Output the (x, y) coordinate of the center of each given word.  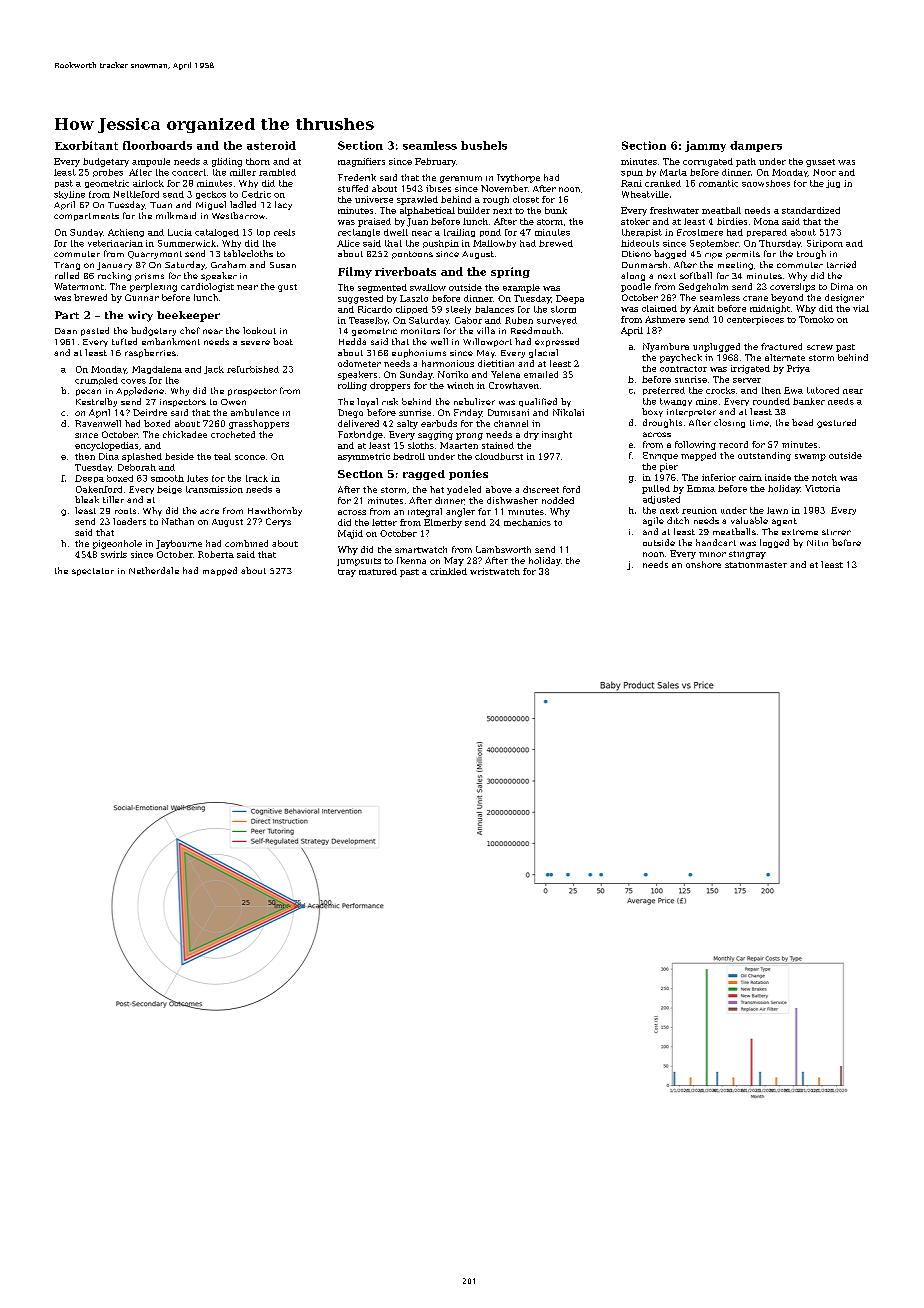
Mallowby (494, 244)
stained (498, 445)
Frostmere (700, 232)
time (759, 423)
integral (425, 512)
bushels (484, 145)
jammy (705, 146)
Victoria (822, 488)
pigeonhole (117, 544)
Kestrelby (96, 402)
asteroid (271, 145)
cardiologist (207, 287)
